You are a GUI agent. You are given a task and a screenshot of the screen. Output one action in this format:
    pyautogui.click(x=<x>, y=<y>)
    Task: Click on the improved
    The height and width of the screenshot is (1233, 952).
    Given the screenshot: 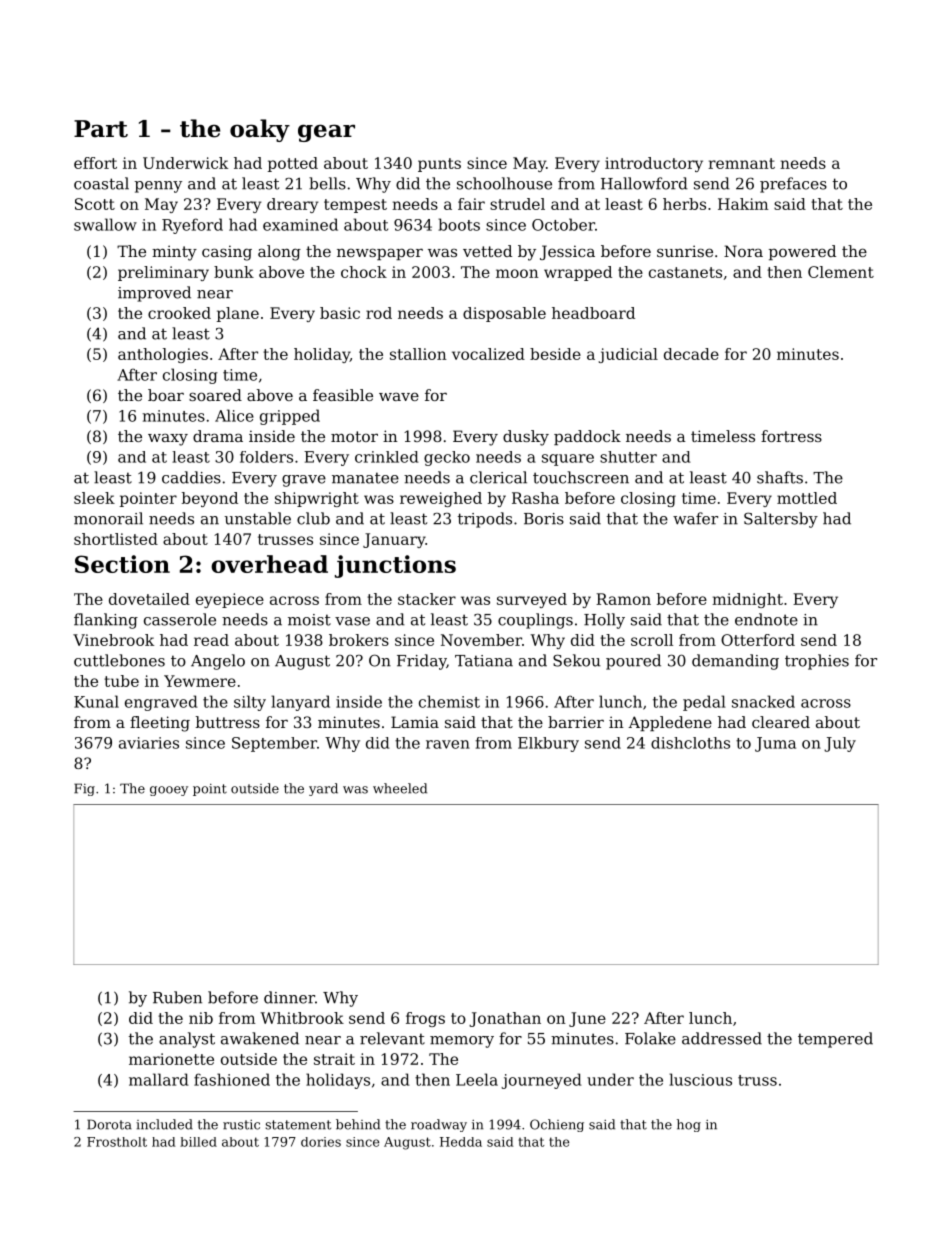 What is the action you would take?
    pyautogui.click(x=154, y=294)
